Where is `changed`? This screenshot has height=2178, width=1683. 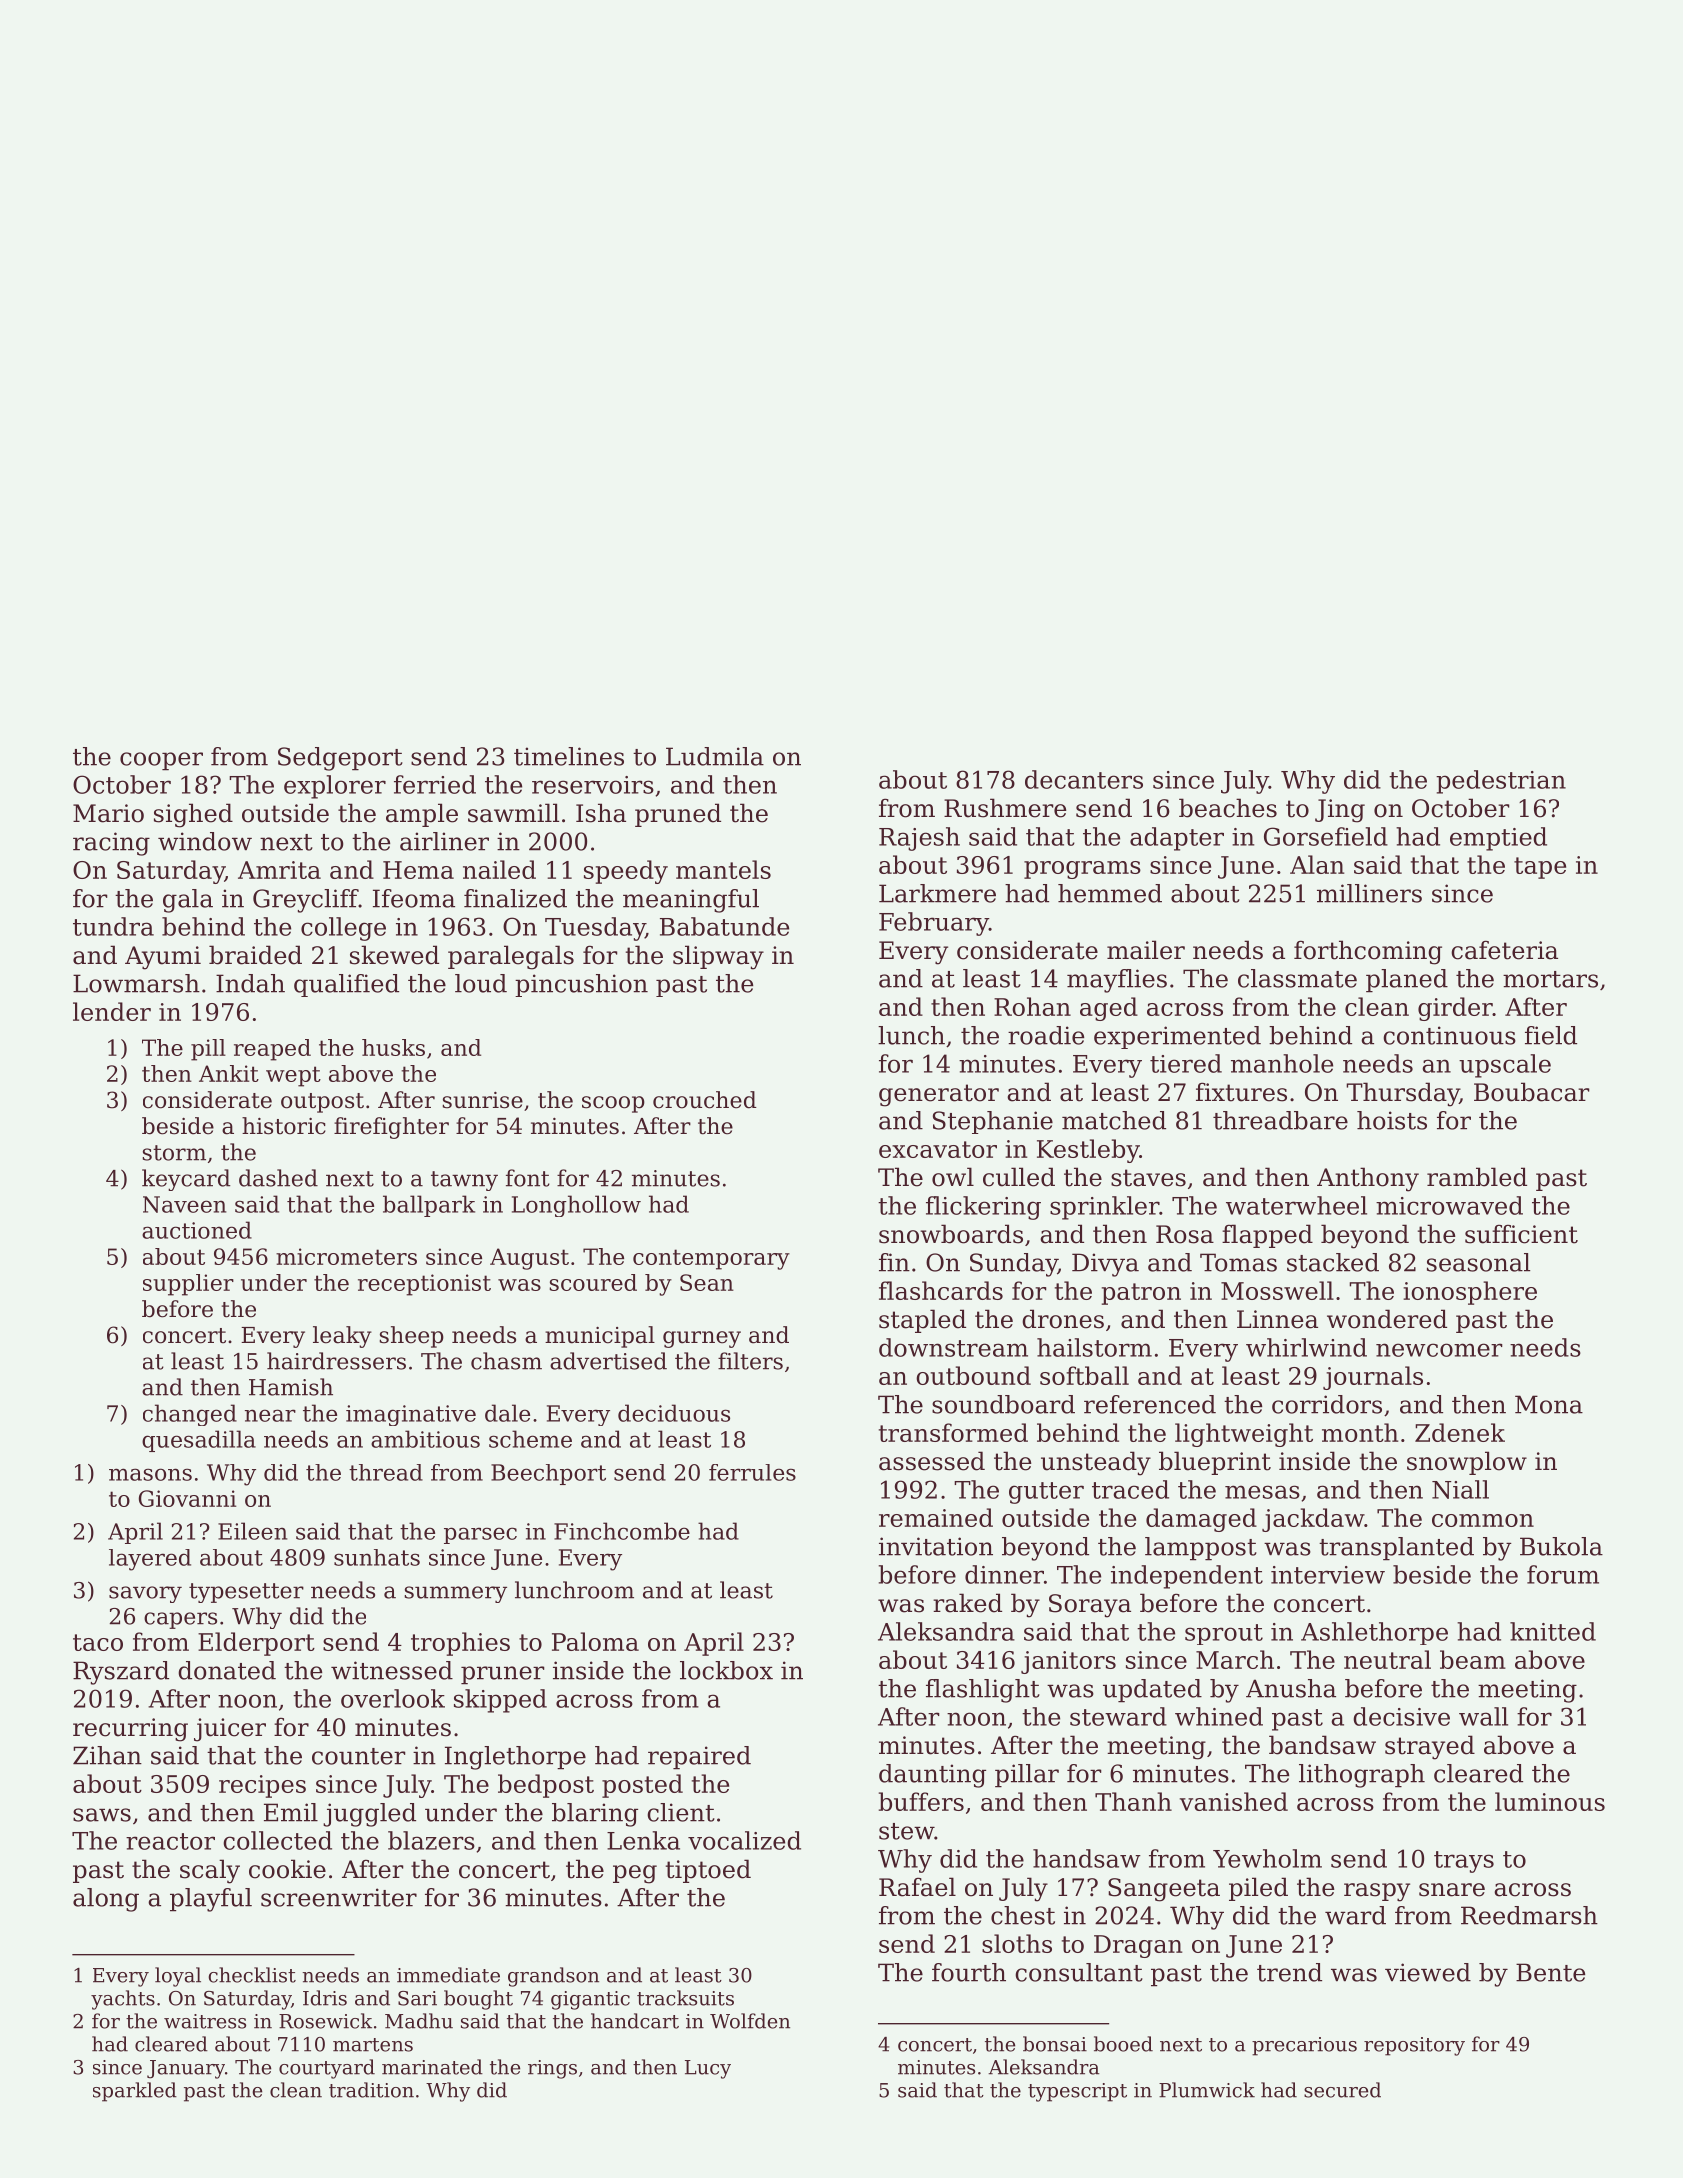
changed is located at coordinates (190, 1415).
